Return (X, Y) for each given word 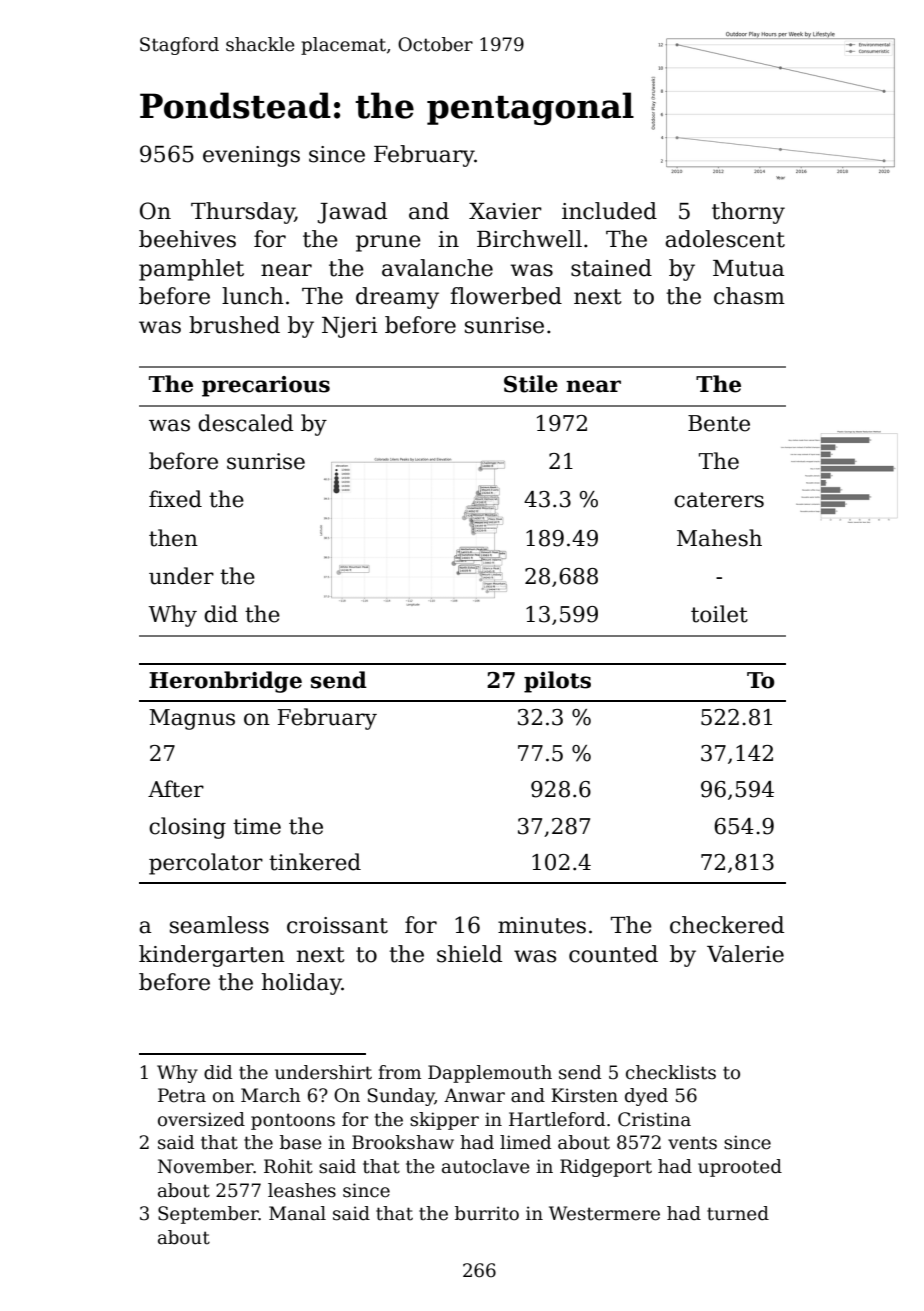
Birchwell (529, 239)
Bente (719, 423)
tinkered (315, 862)
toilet (719, 614)
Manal (297, 1213)
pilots (557, 682)
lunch (253, 296)
